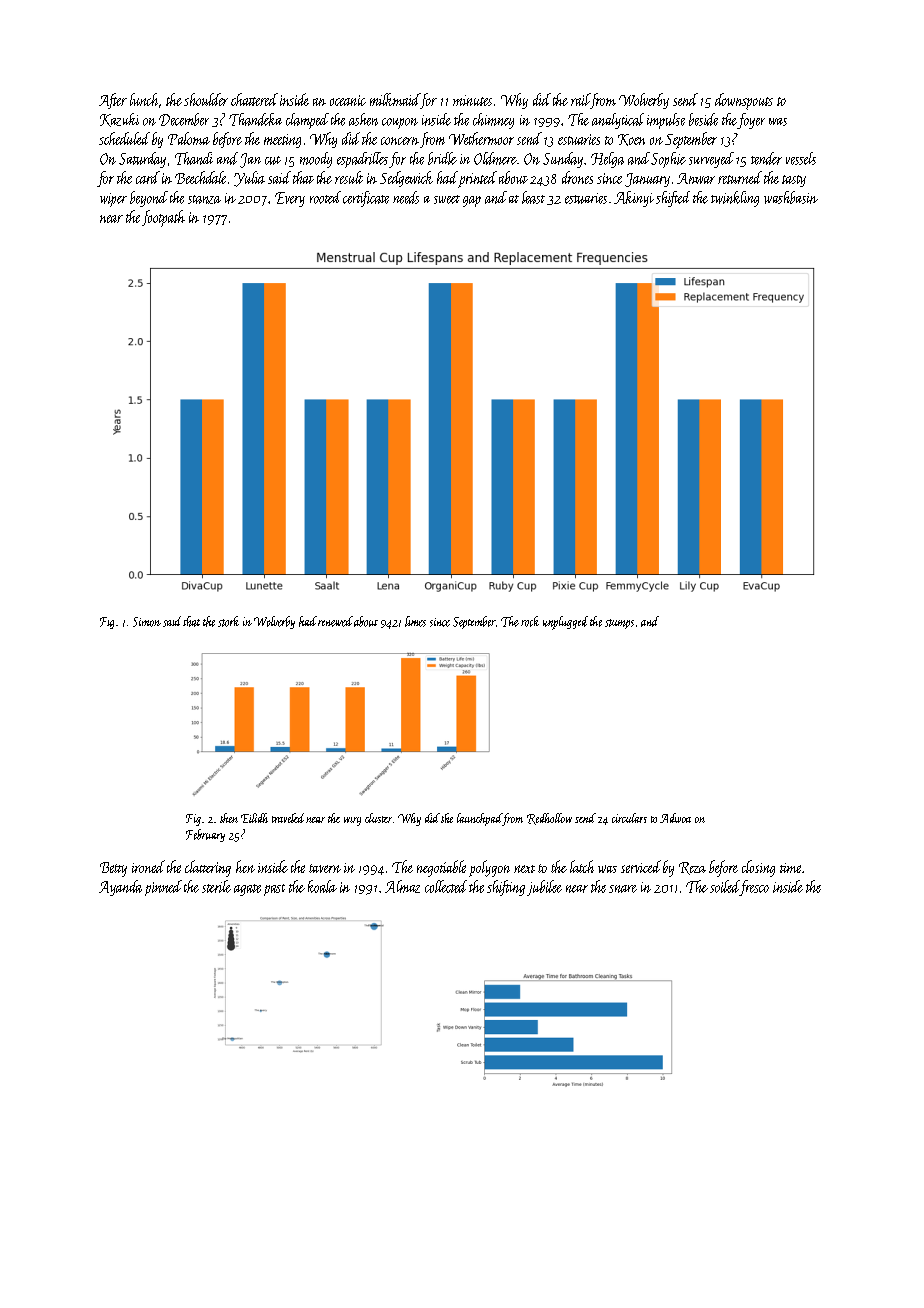  I want to click on foyer, so click(751, 121).
